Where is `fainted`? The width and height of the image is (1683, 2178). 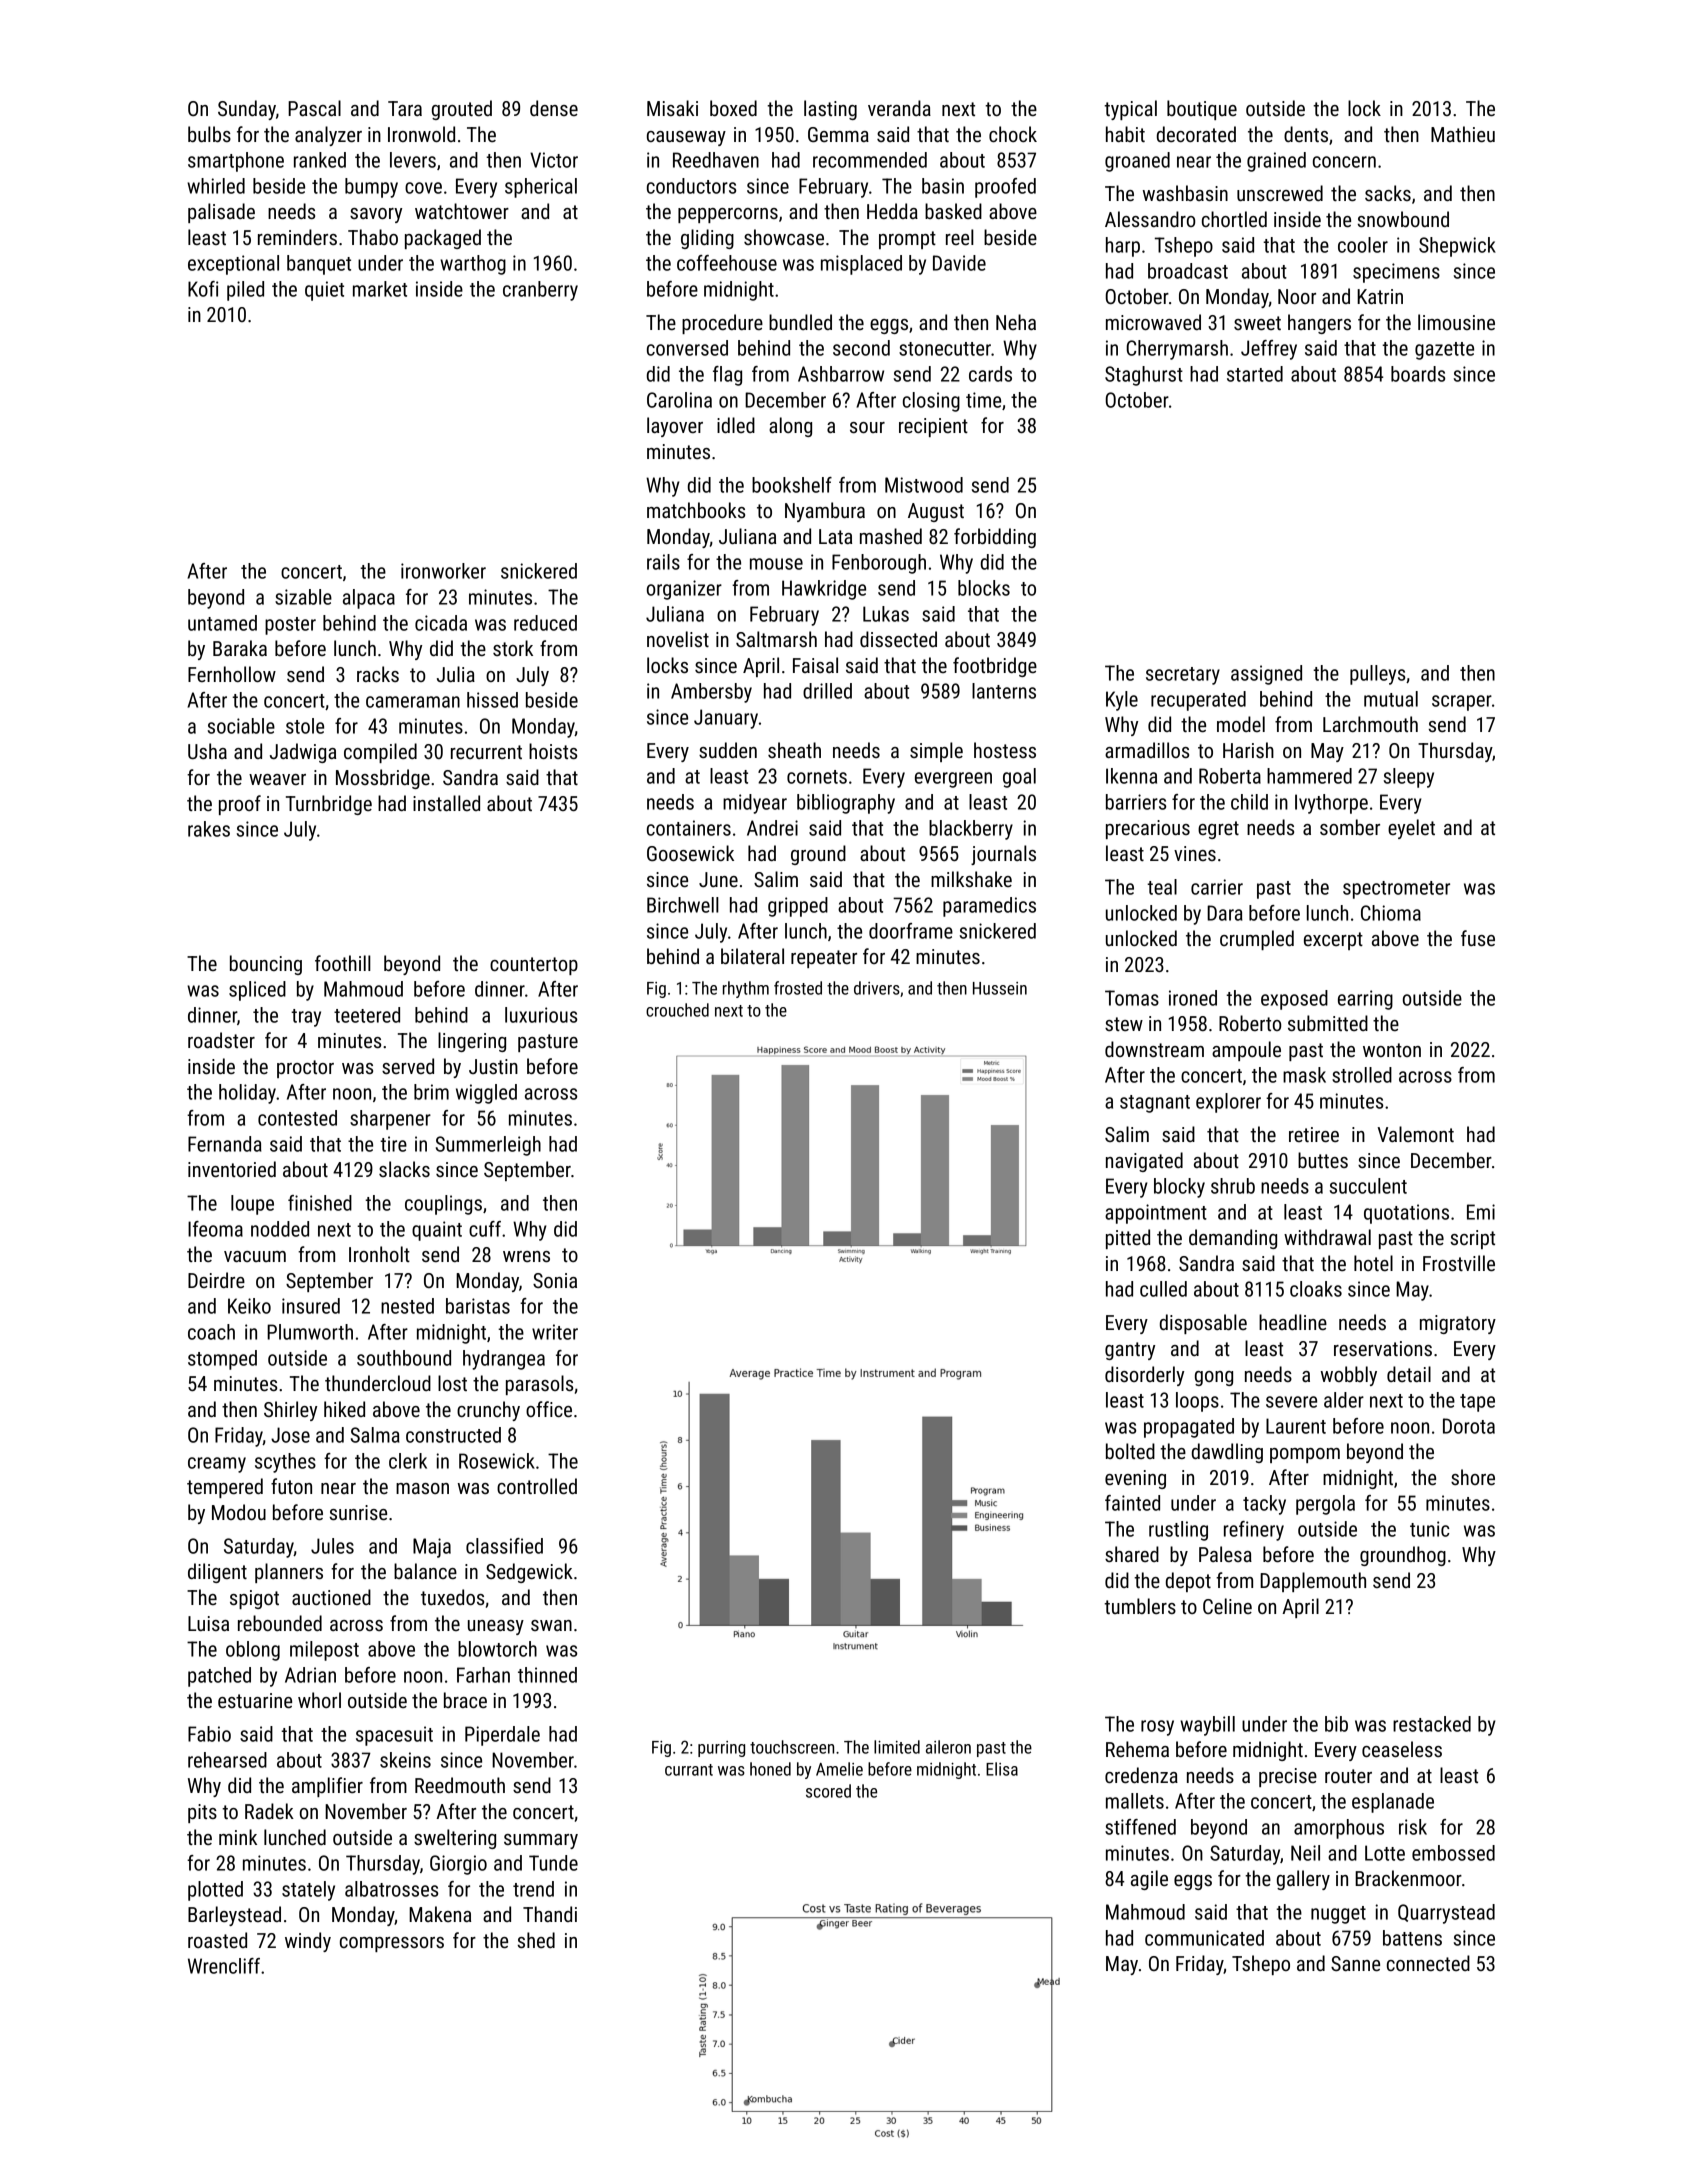 fainted is located at coordinates (1132, 1503).
